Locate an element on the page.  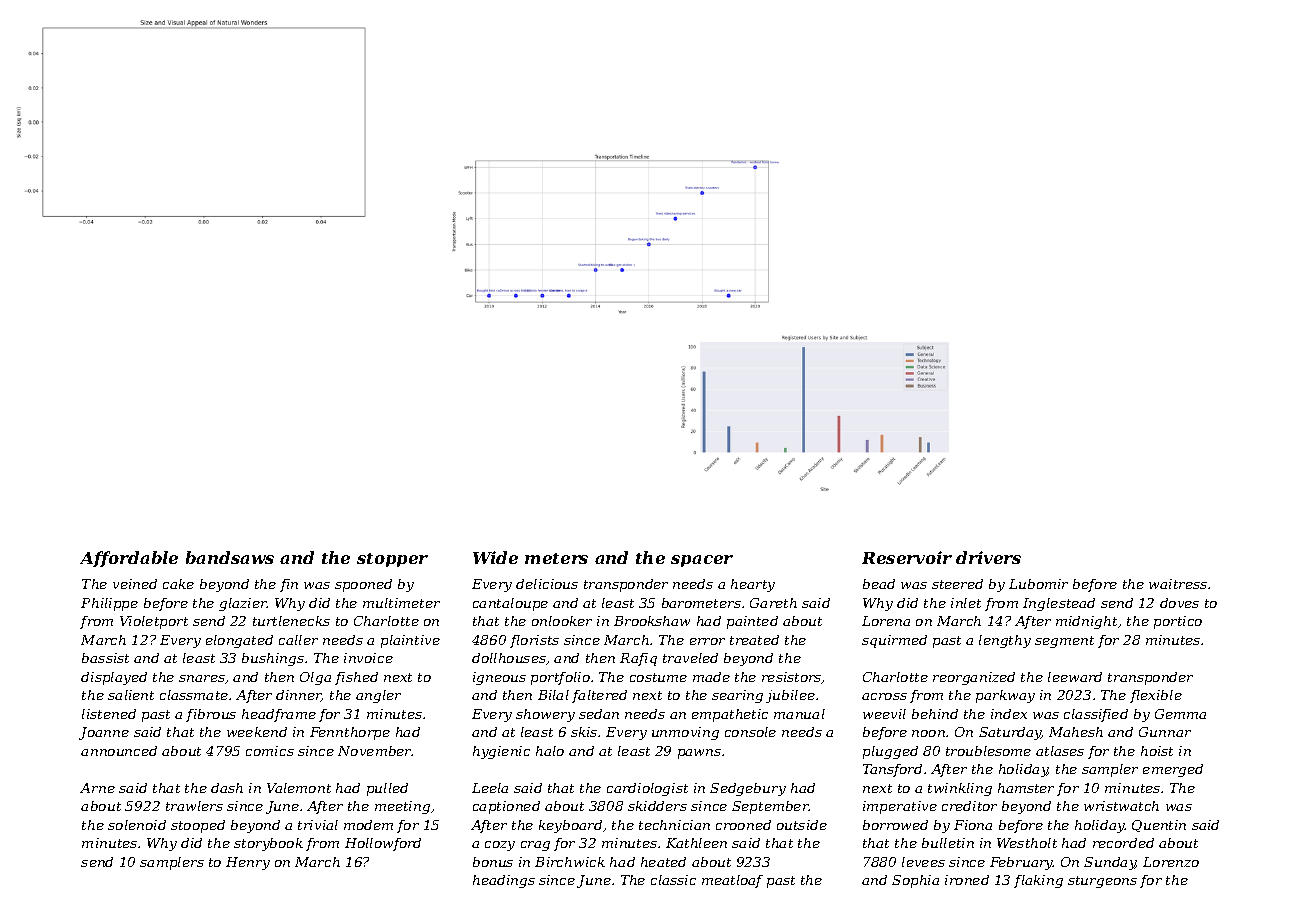
Sedgebury is located at coordinates (748, 789).
